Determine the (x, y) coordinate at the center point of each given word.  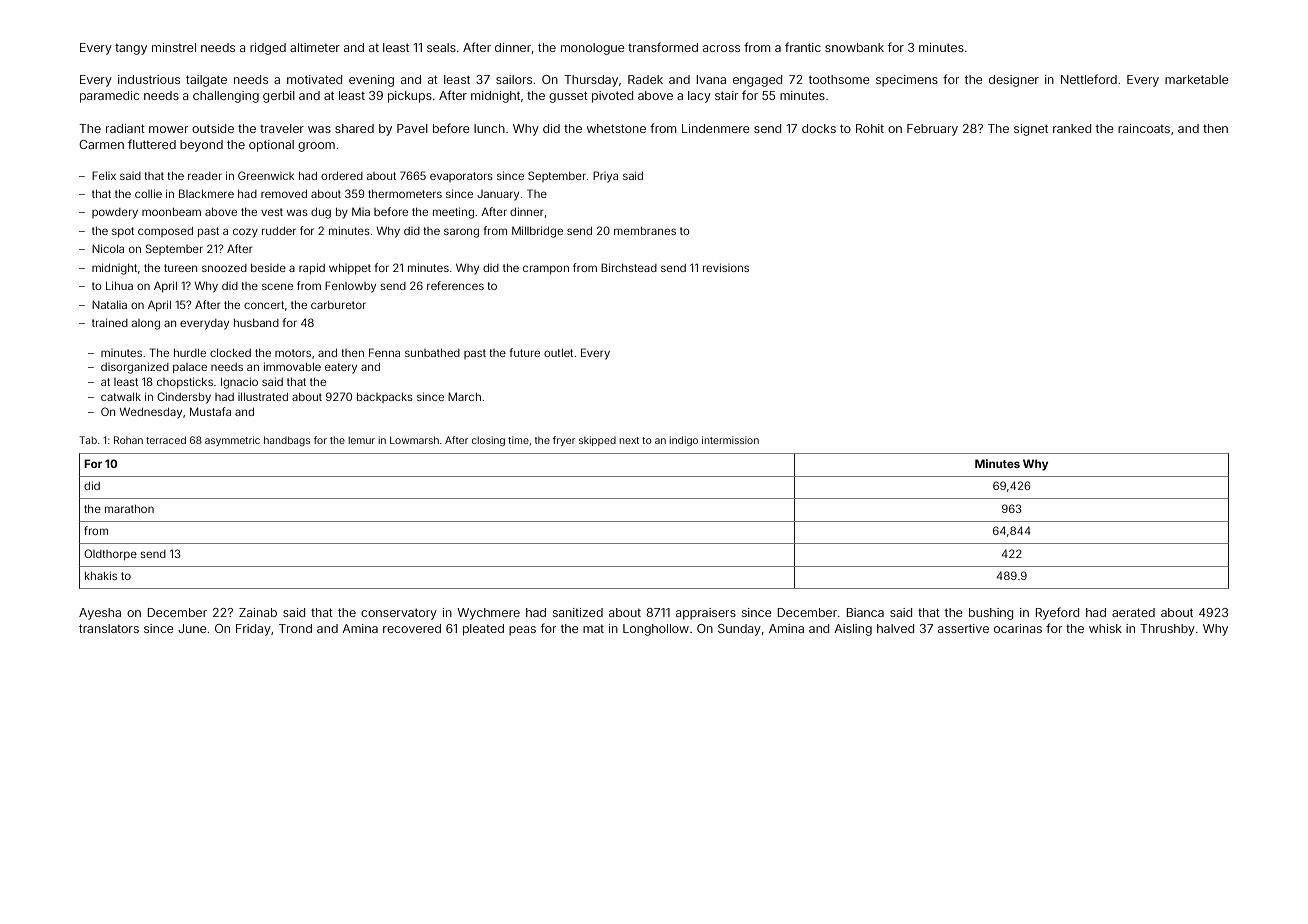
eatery (341, 368)
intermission (730, 440)
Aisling (853, 630)
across (721, 48)
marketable (1197, 79)
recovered (412, 628)
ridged (268, 49)
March (464, 396)
